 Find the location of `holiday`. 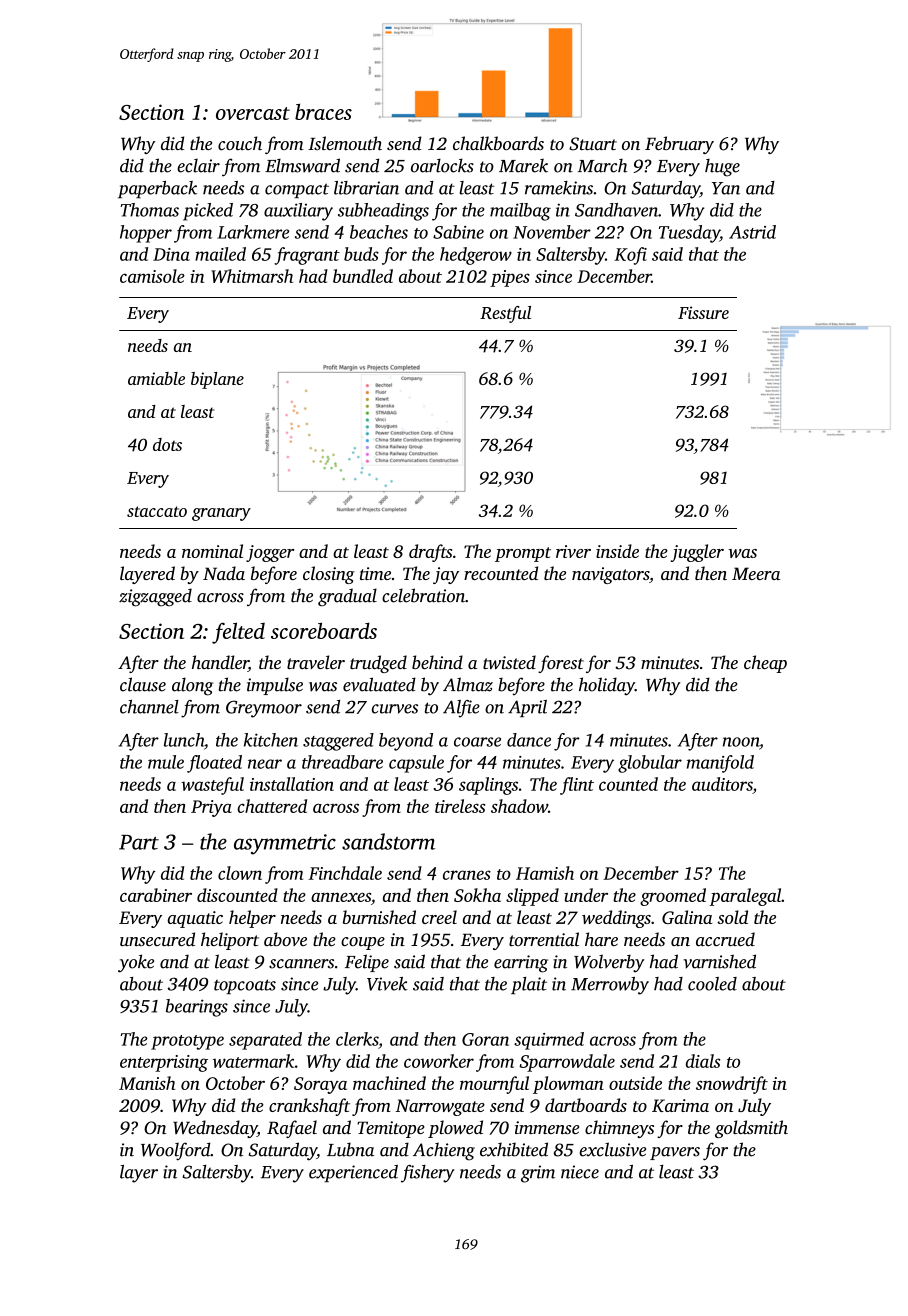

holiday is located at coordinates (607, 686).
